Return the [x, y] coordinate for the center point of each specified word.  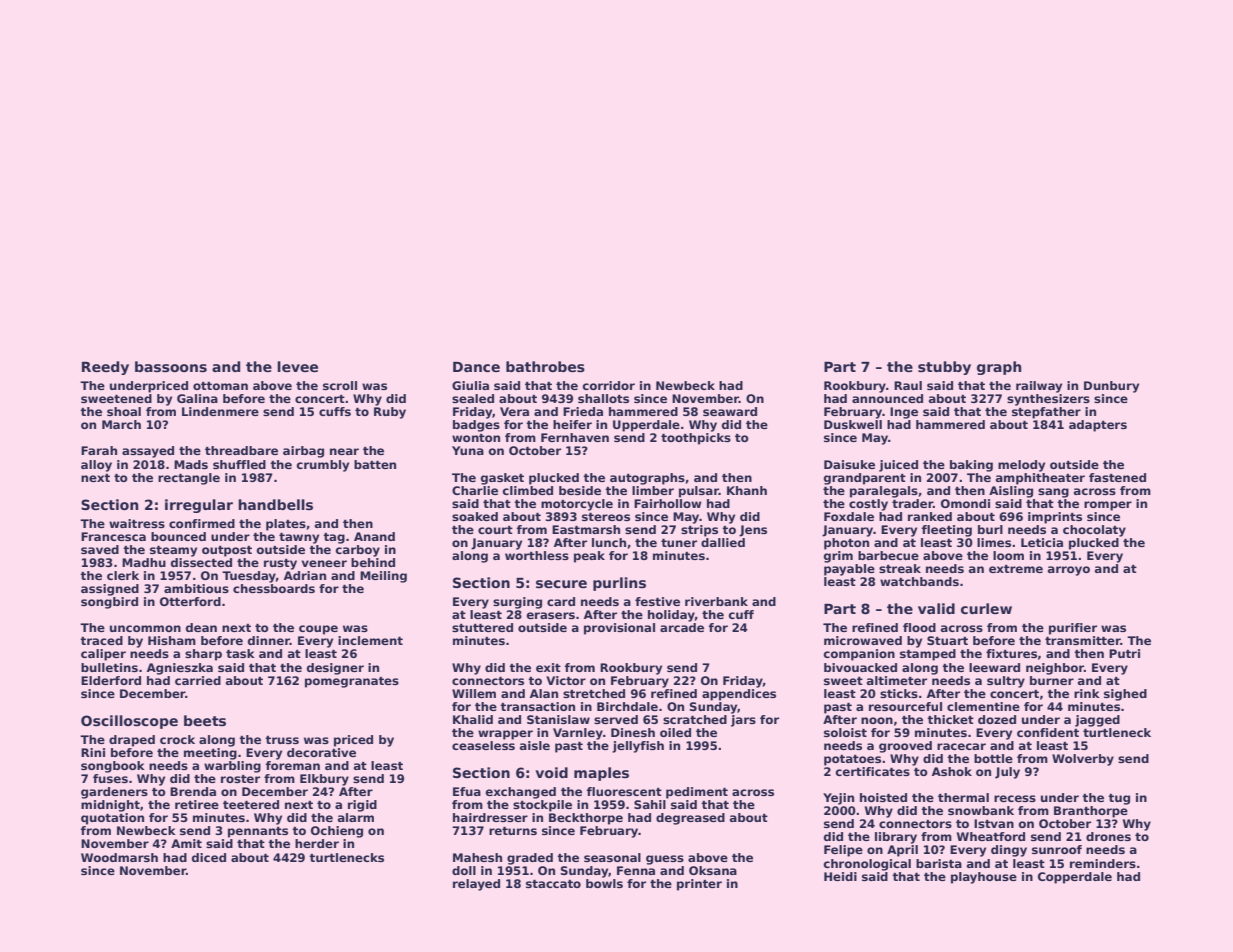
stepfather [1046, 413]
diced [209, 857]
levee [297, 366]
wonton [476, 438]
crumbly [323, 466]
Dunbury [1111, 387]
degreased [690, 819]
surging [517, 603]
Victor [566, 680]
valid [936, 608]
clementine [983, 706]
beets [205, 720]
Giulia [470, 385]
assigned [110, 590]
